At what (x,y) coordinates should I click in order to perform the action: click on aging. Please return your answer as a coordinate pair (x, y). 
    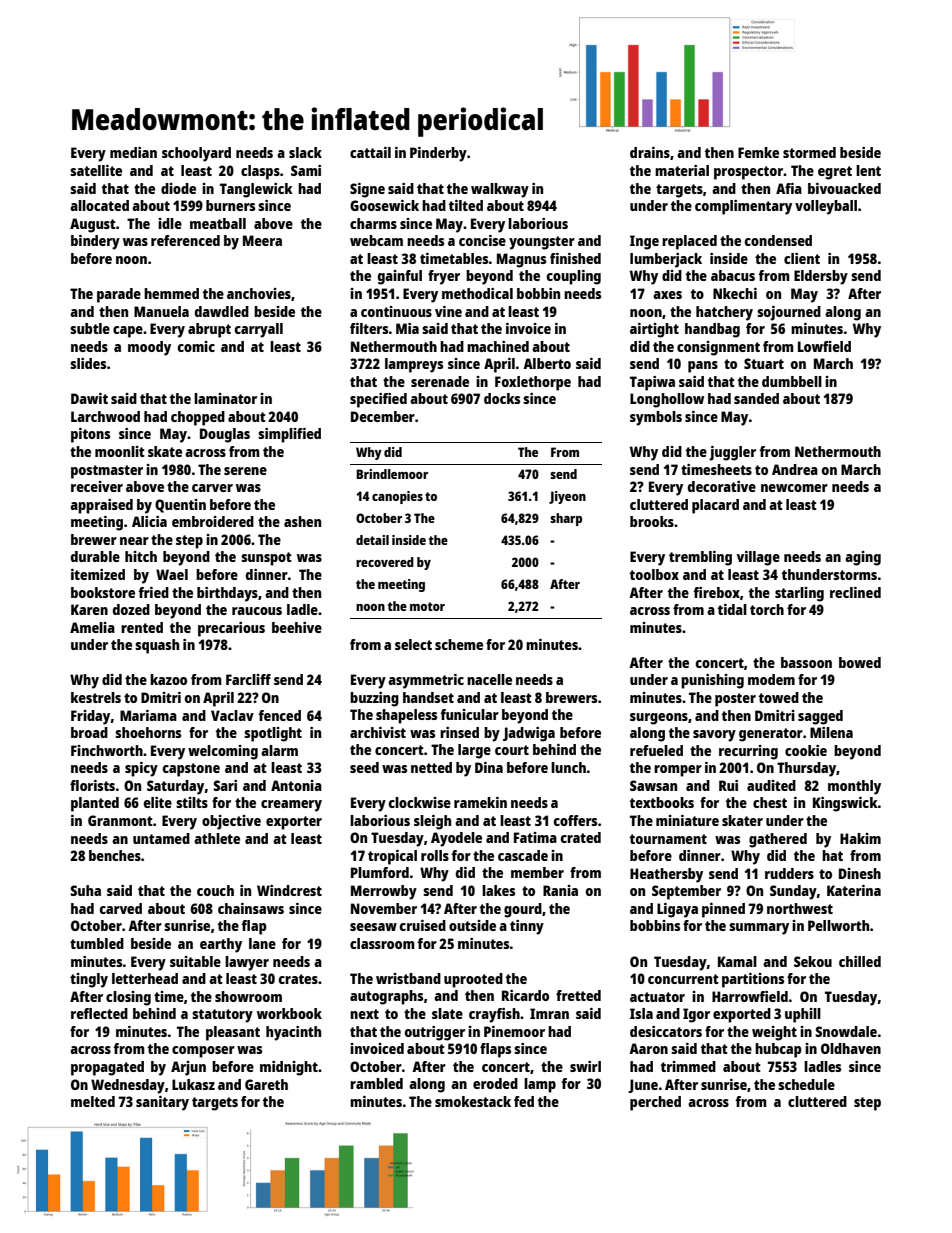
    Looking at the image, I should click on (863, 558).
